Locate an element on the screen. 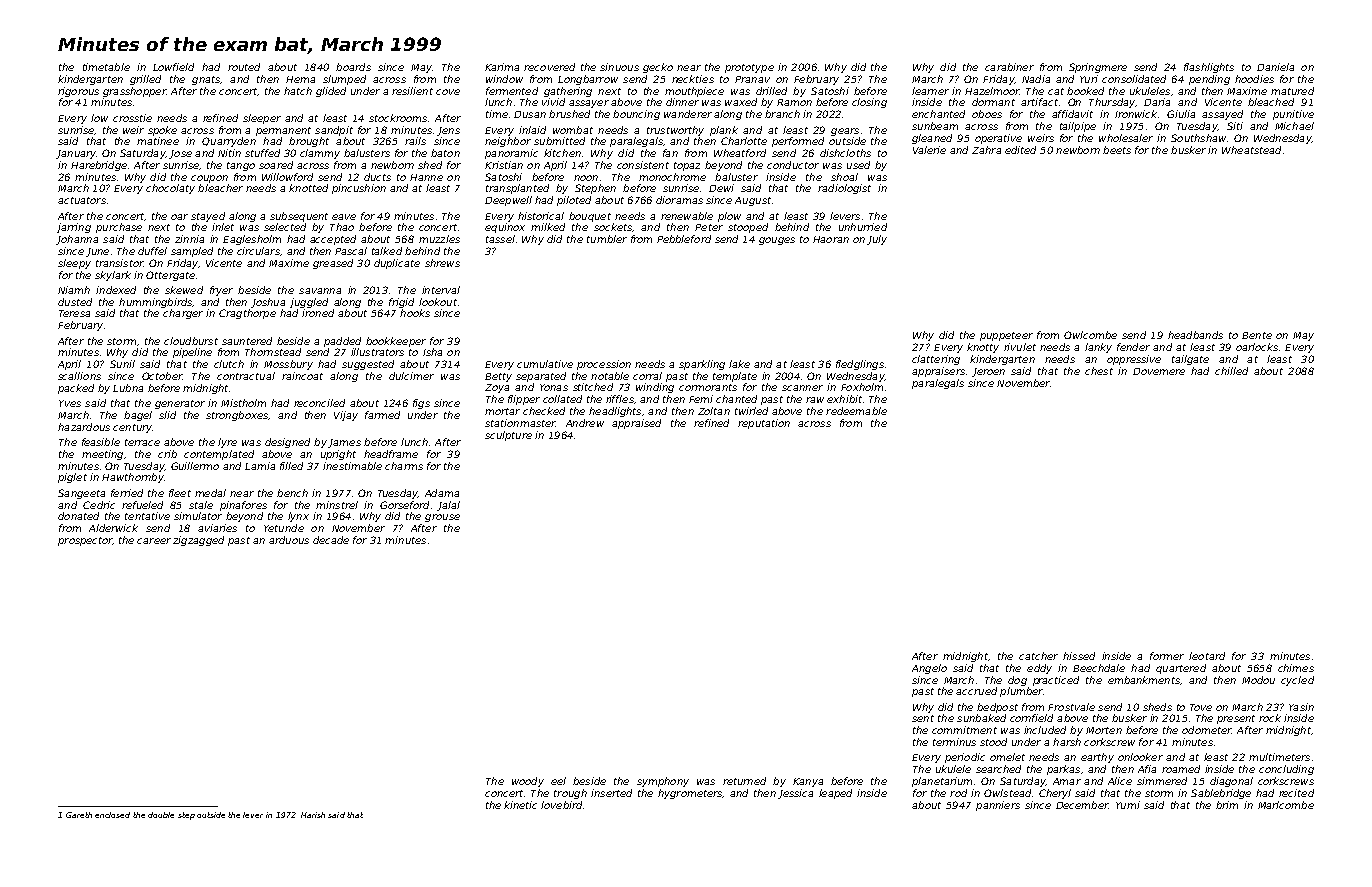 The width and height of the screenshot is (1372, 887). routed is located at coordinates (244, 67).
